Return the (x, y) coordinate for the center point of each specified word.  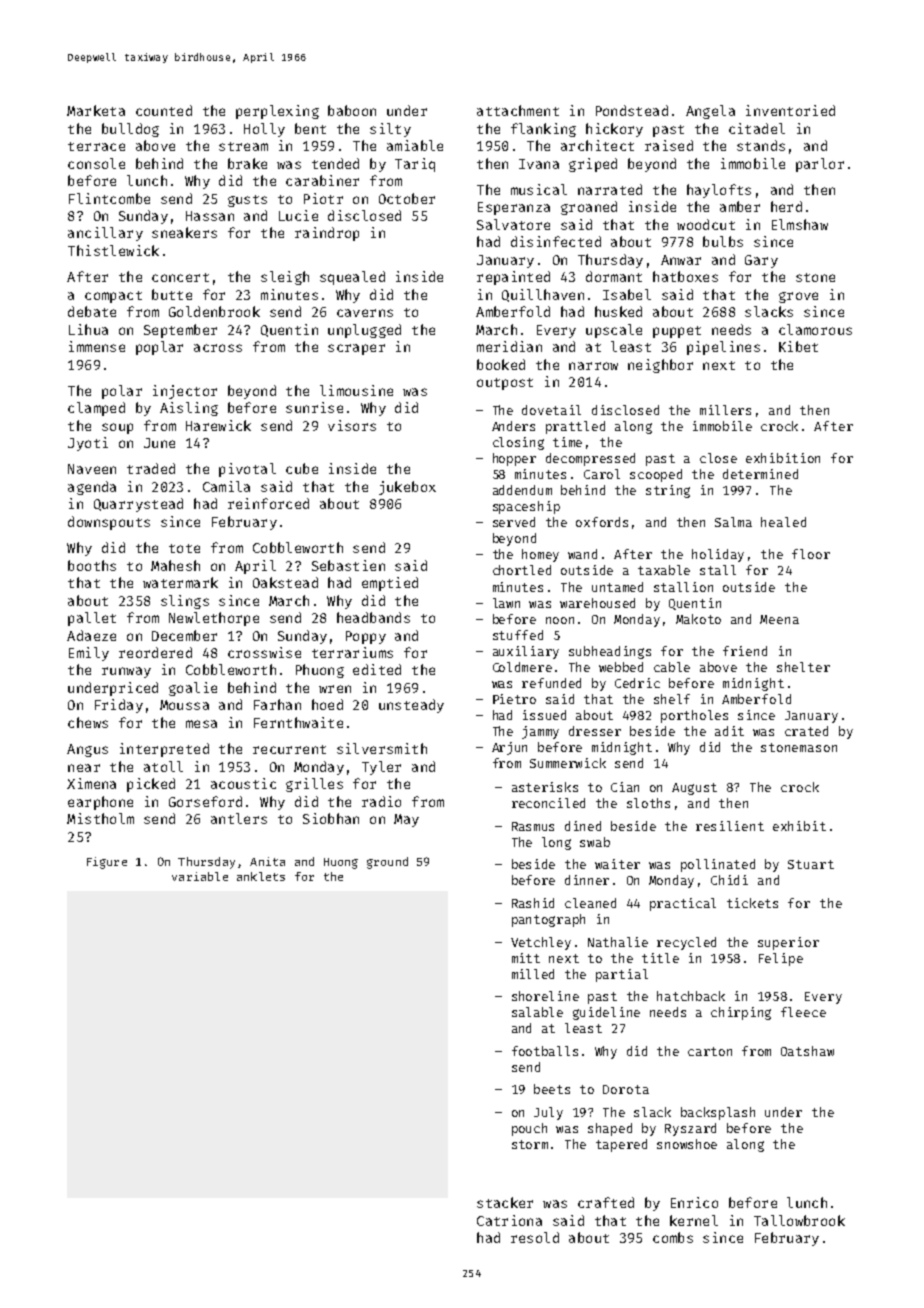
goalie (193, 689)
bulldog (130, 130)
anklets (261, 876)
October (407, 198)
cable (672, 667)
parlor (820, 165)
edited (377, 669)
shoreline (545, 996)
